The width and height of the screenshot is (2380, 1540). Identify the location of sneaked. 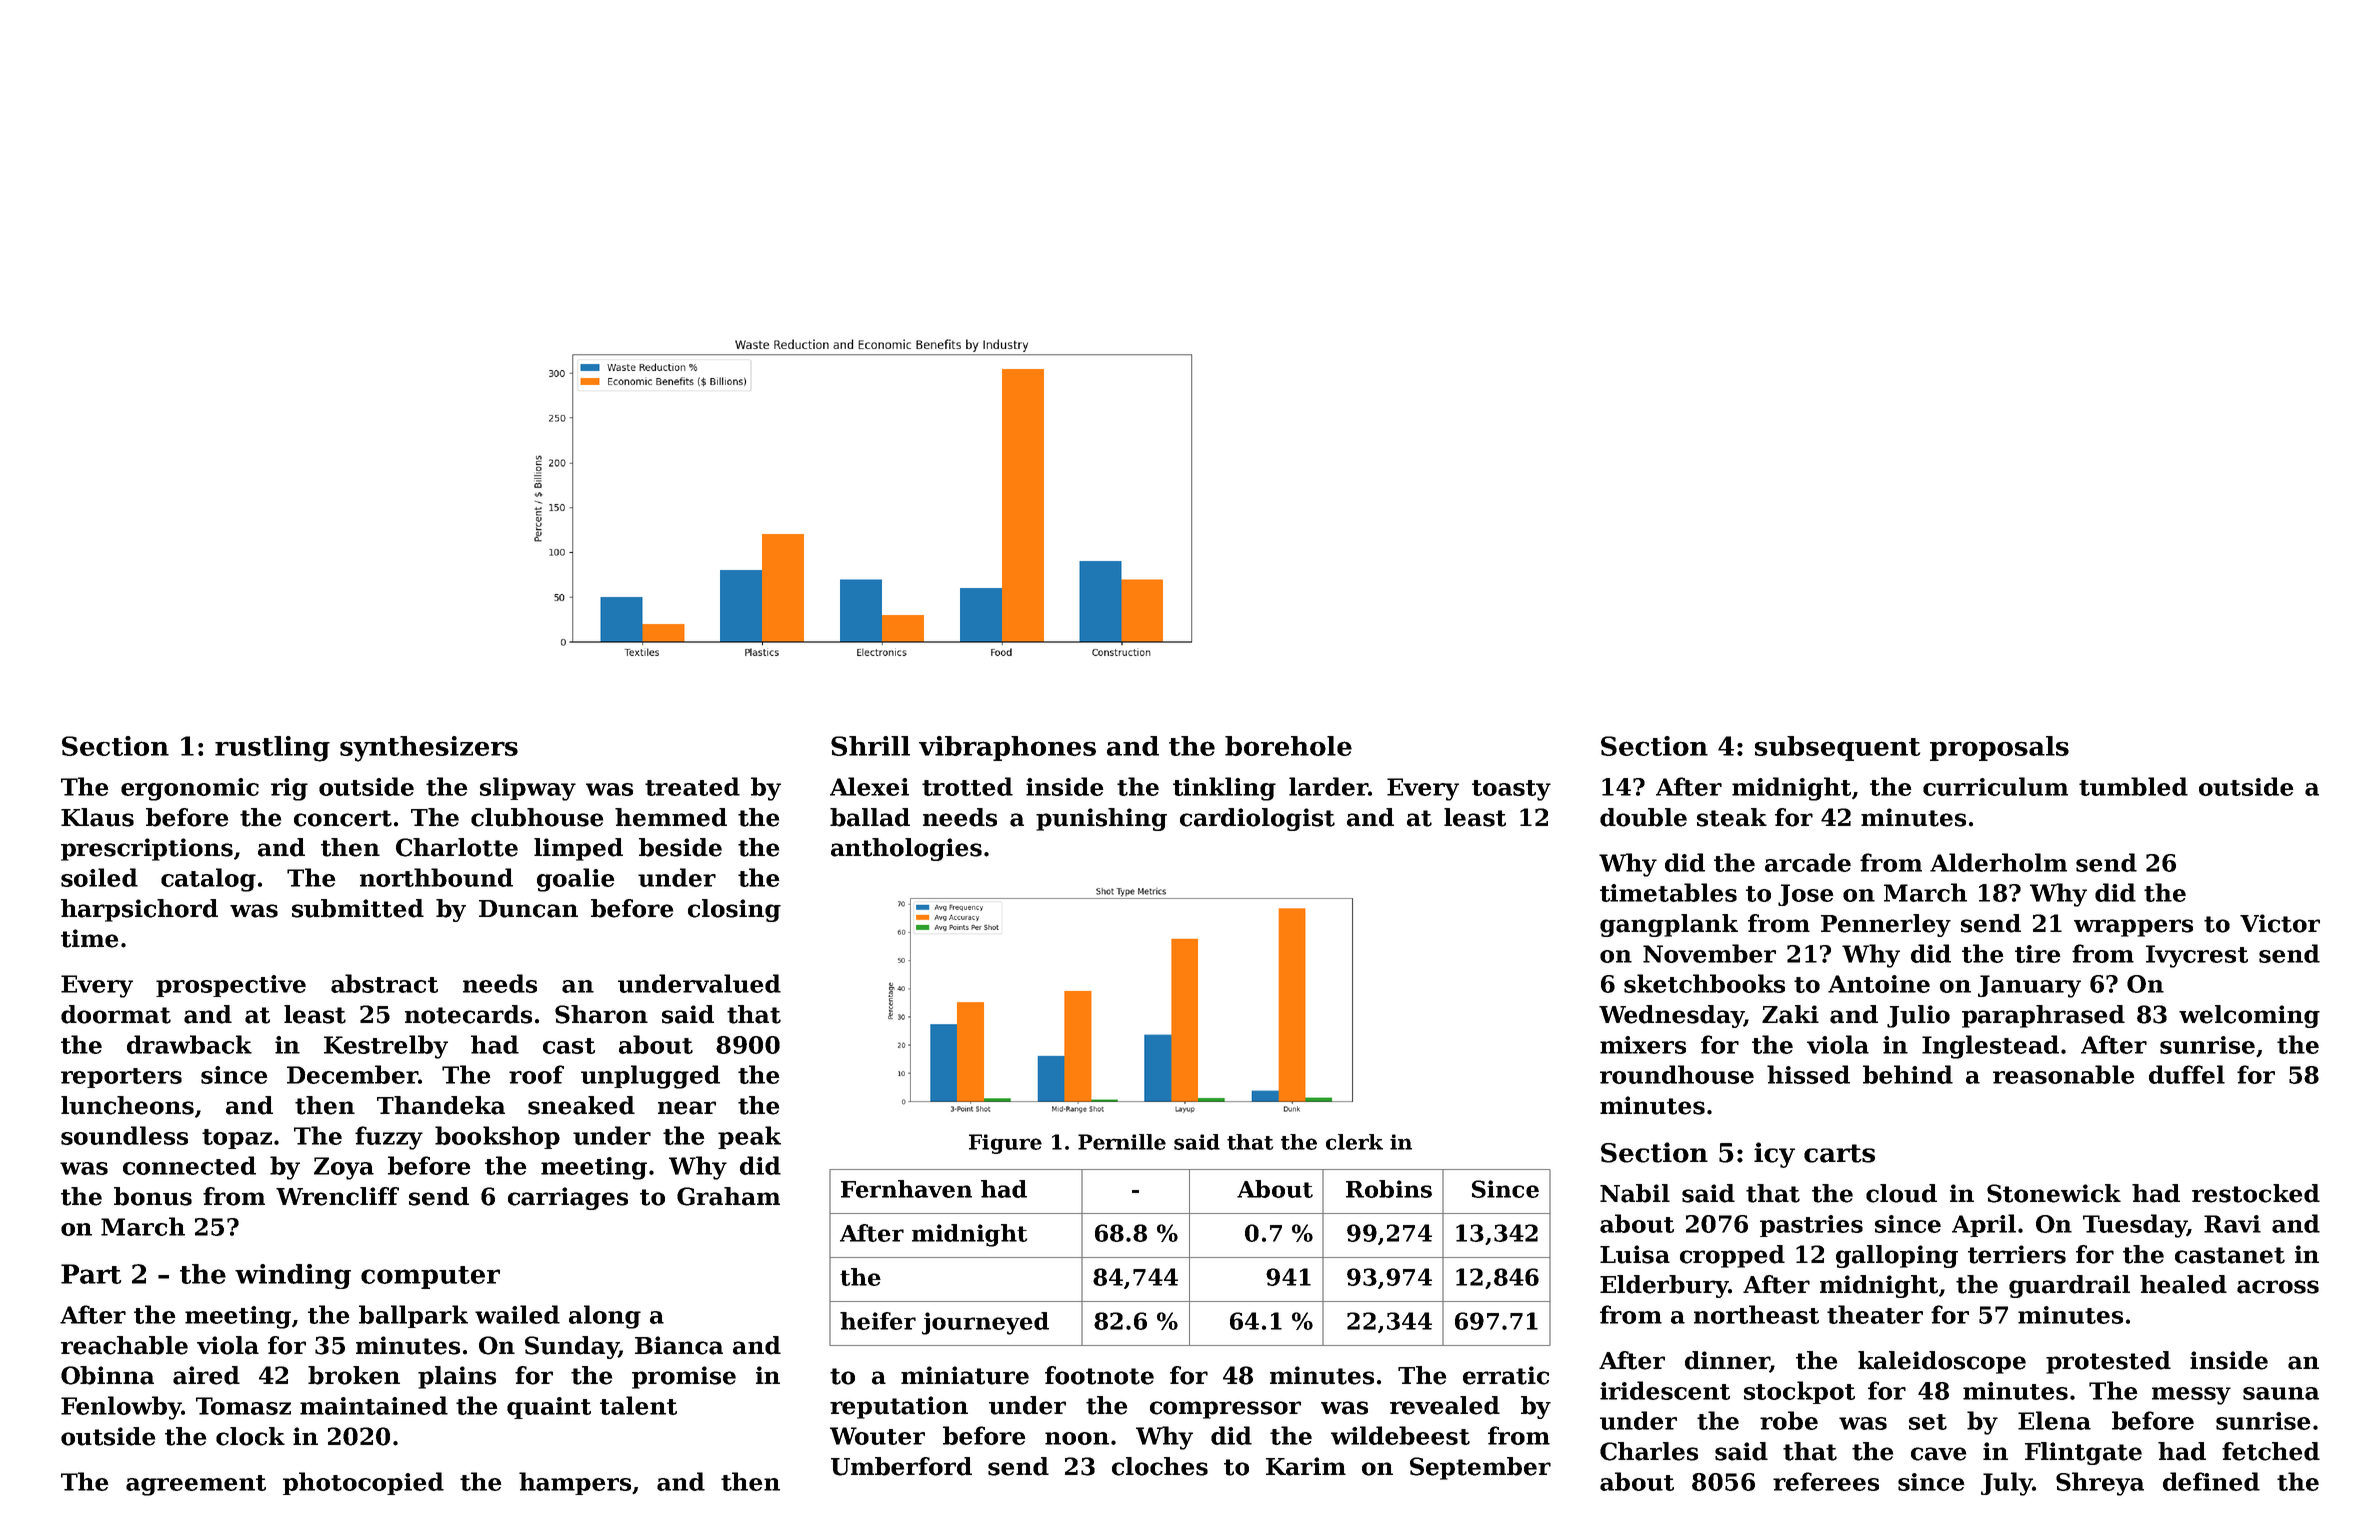
(581, 1105).
